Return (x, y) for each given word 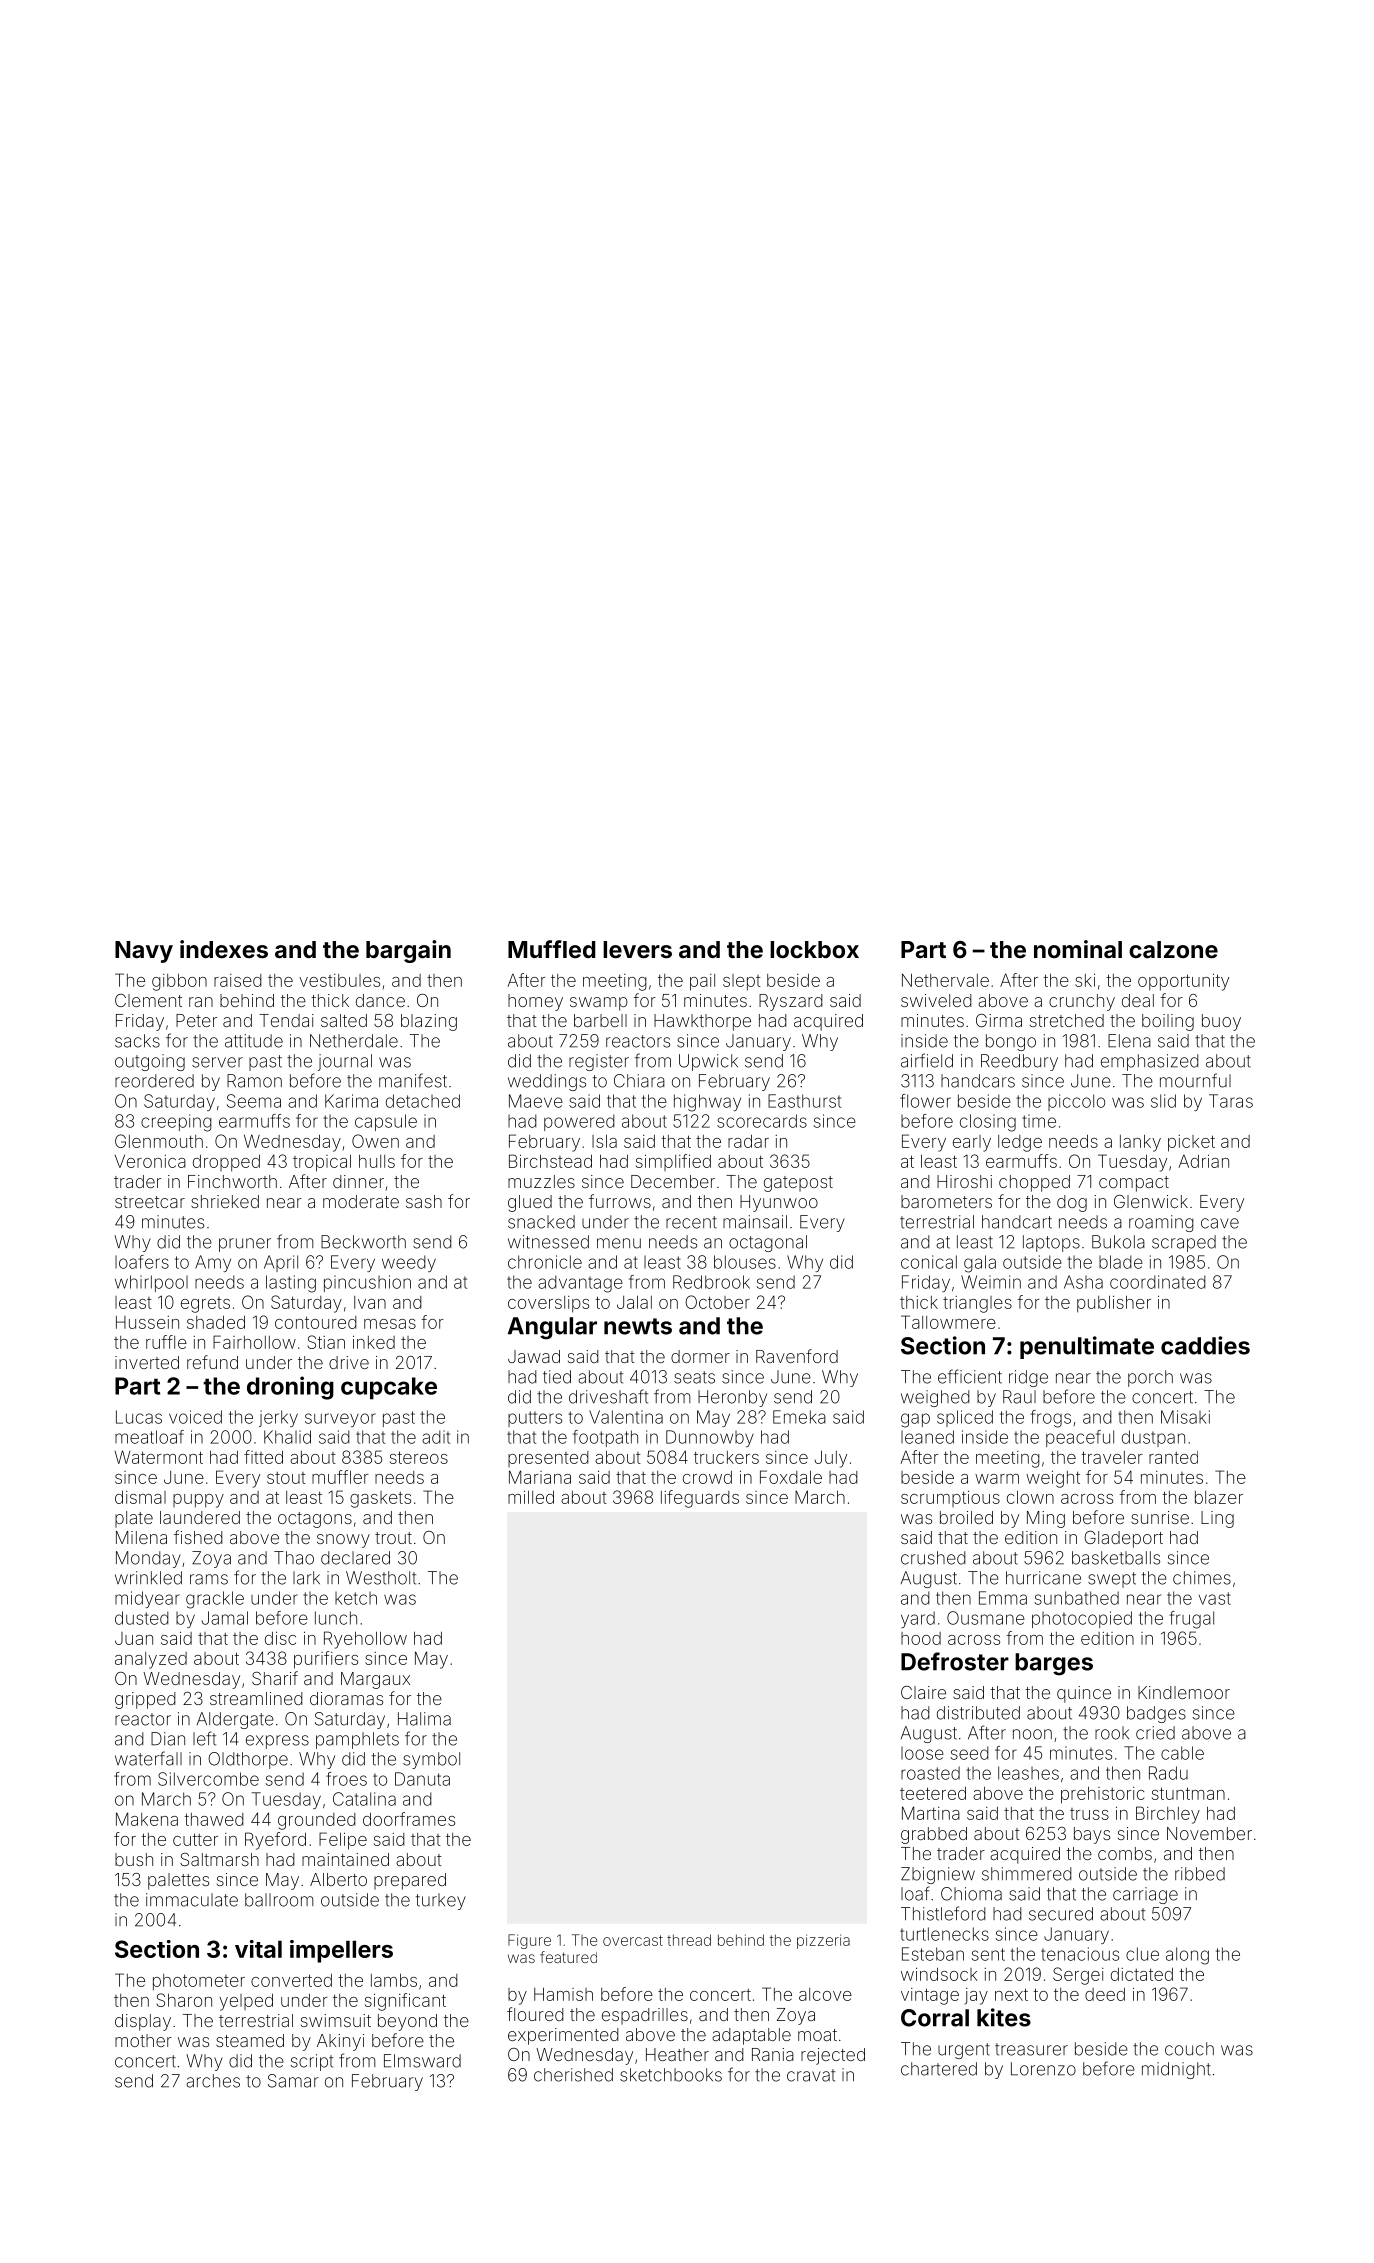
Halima (424, 1719)
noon (1032, 1734)
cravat (811, 2075)
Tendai (286, 1020)
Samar (293, 2081)
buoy (1221, 1022)
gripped (145, 1700)
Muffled (552, 949)
